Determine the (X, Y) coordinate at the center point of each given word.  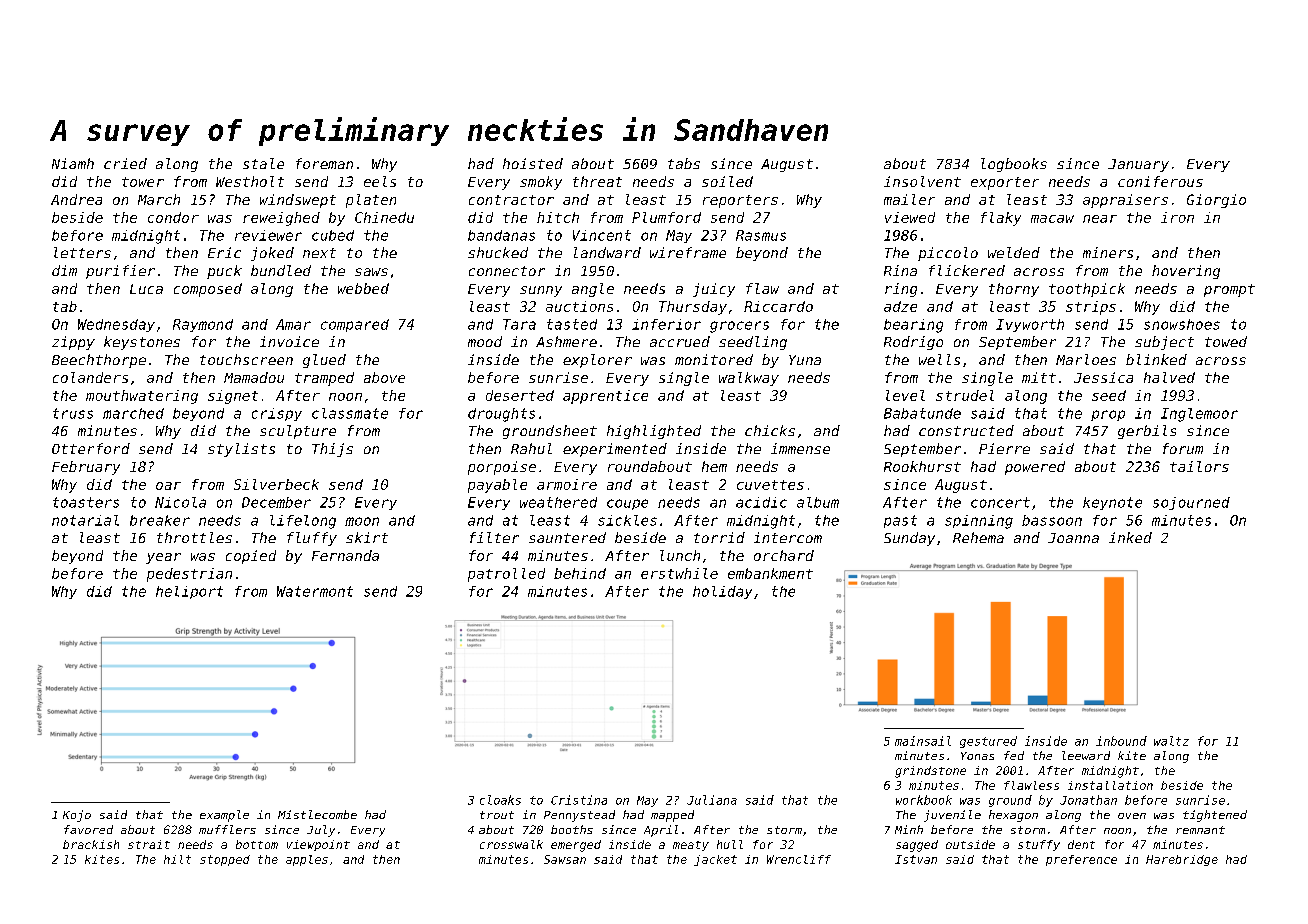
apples (307, 860)
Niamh (73, 163)
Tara (519, 324)
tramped (324, 379)
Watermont (315, 591)
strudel (965, 395)
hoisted (533, 163)
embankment (770, 573)
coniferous (1160, 181)
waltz (1171, 741)
